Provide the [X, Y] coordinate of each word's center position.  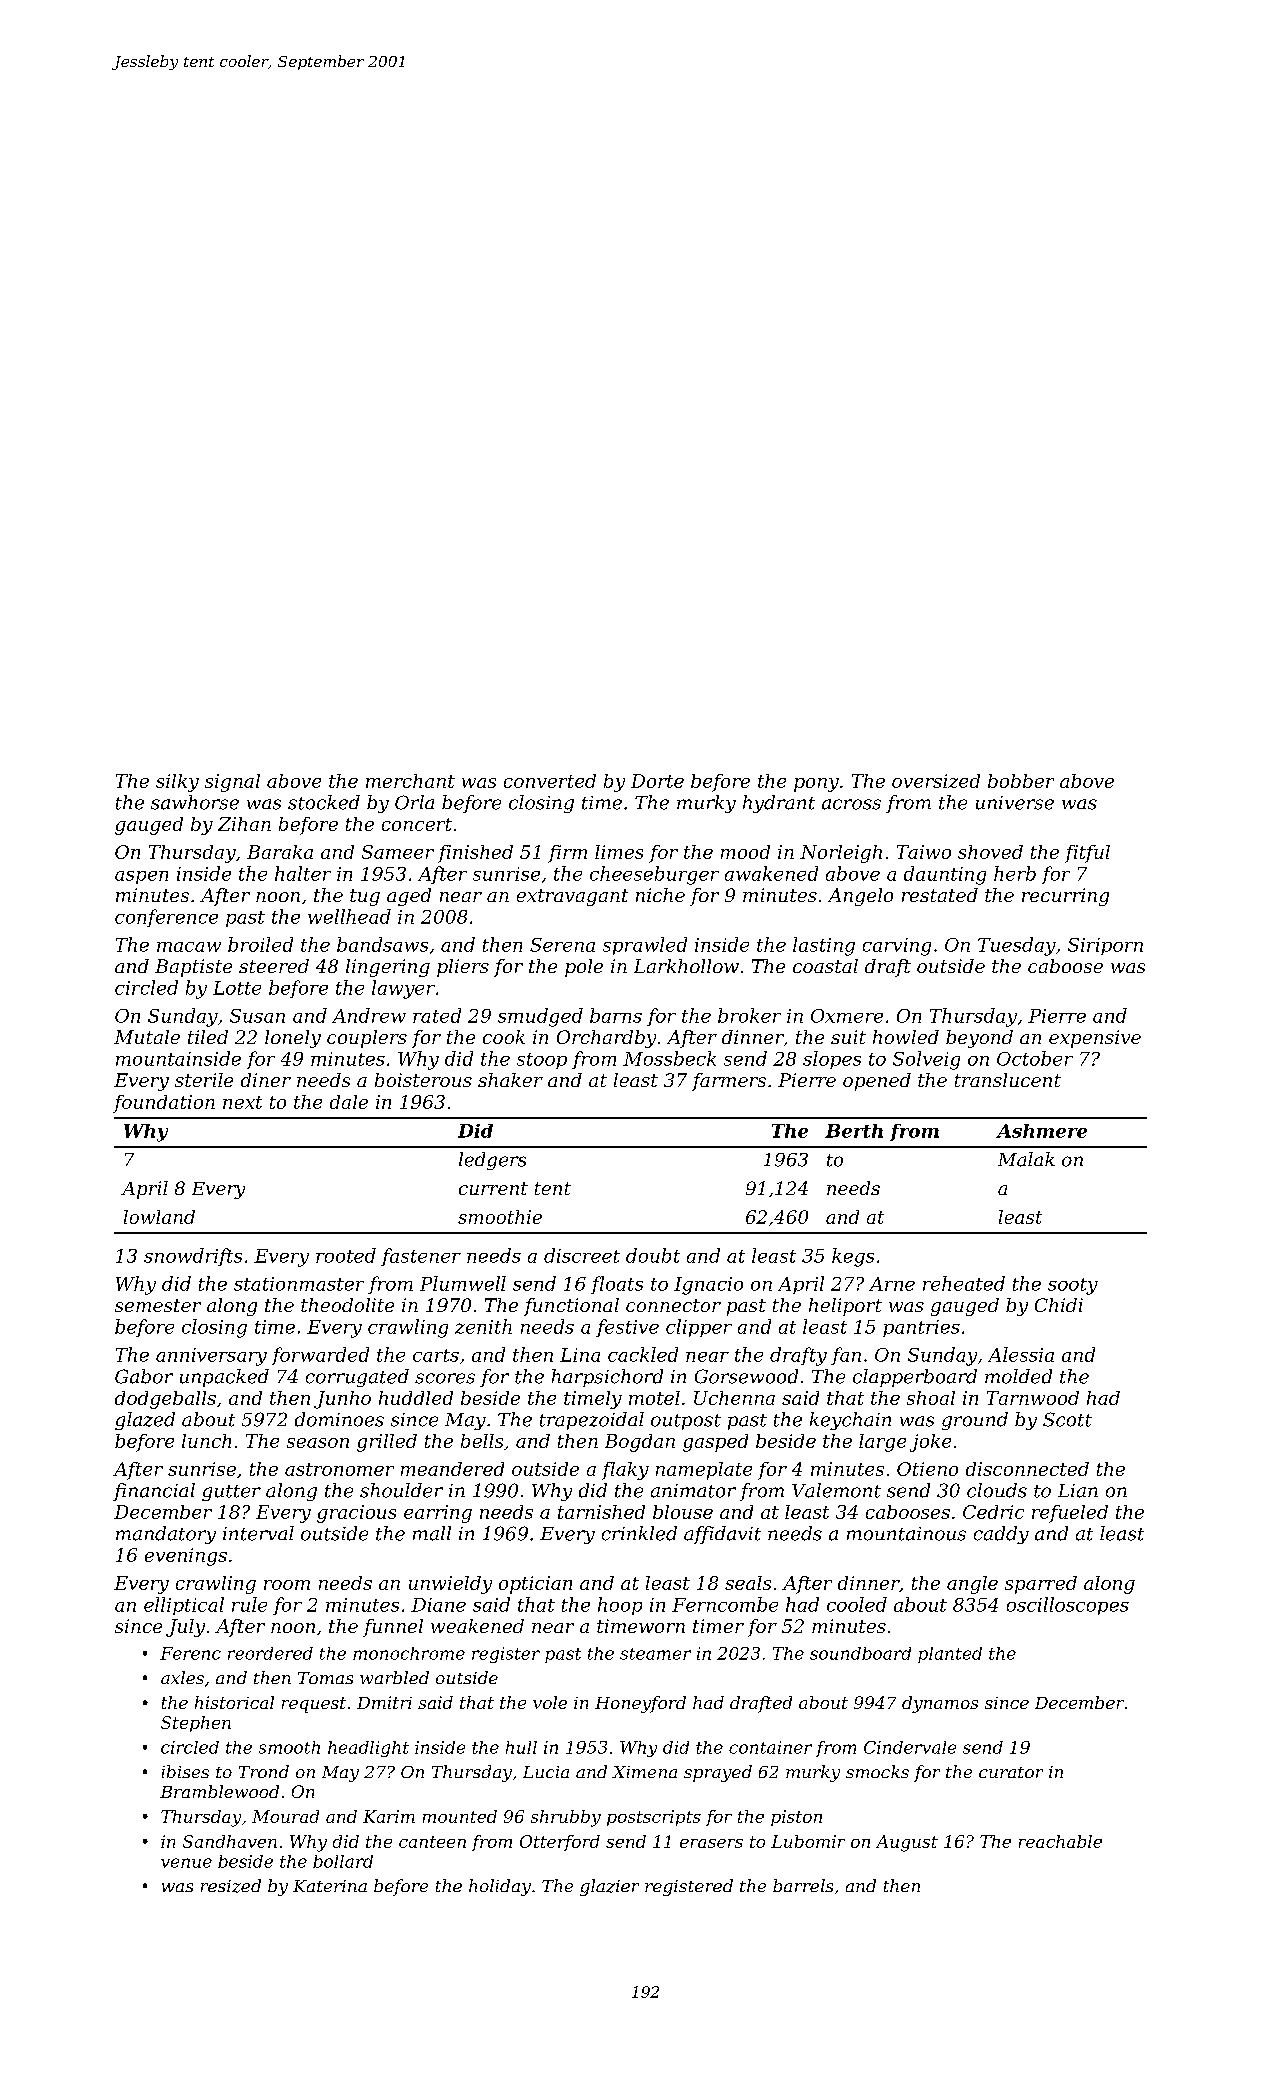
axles [182, 1677]
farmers [729, 1082]
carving [897, 947]
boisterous [423, 1080]
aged [409, 897]
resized [231, 1886]
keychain [850, 1421]
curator [1011, 1772]
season [318, 1443]
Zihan [244, 824]
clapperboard [915, 1378]
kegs [853, 1257]
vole [550, 1702]
